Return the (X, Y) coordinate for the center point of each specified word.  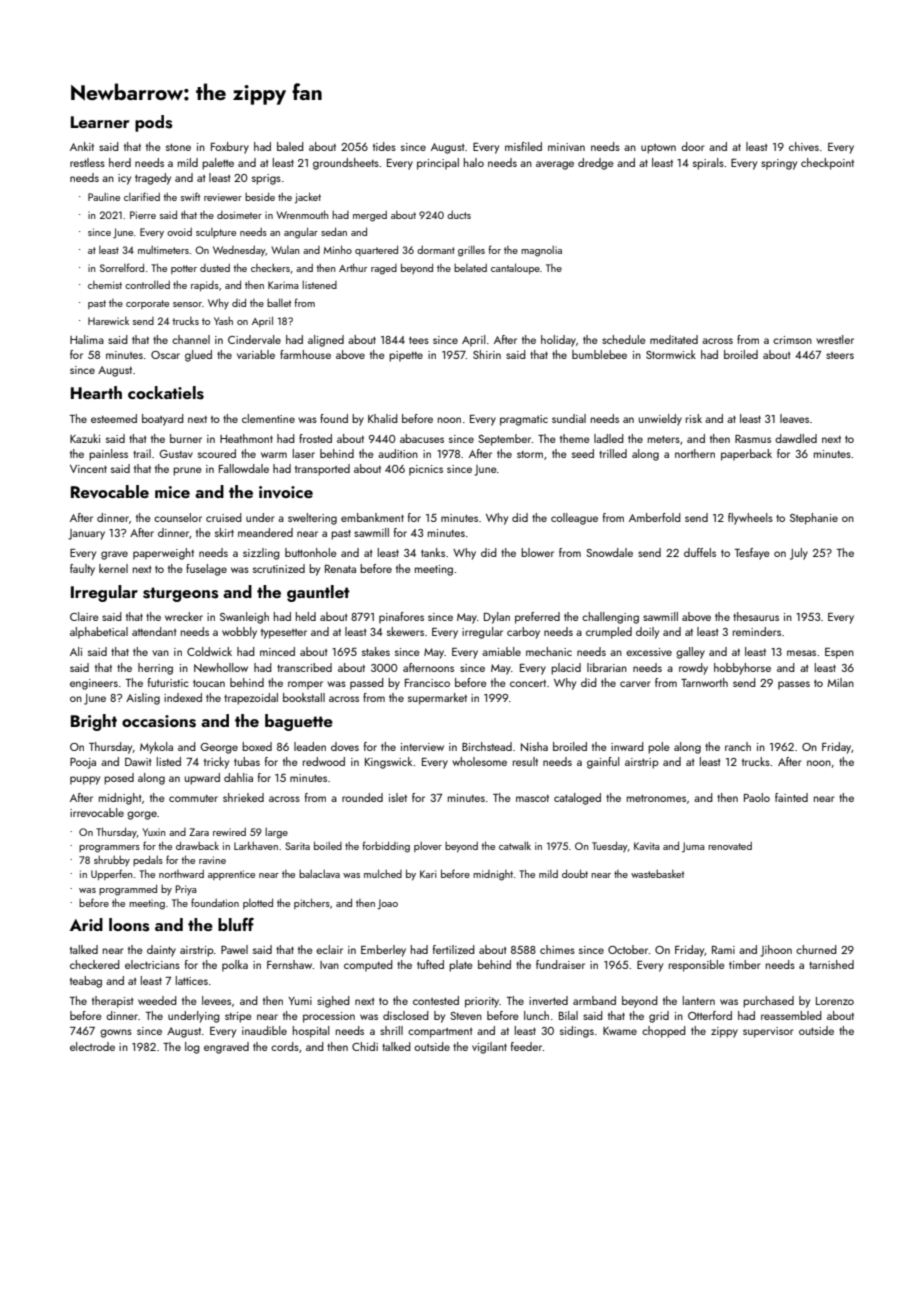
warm (274, 455)
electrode (92, 1046)
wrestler (835, 339)
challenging (610, 618)
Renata (340, 569)
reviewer (223, 197)
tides (384, 146)
